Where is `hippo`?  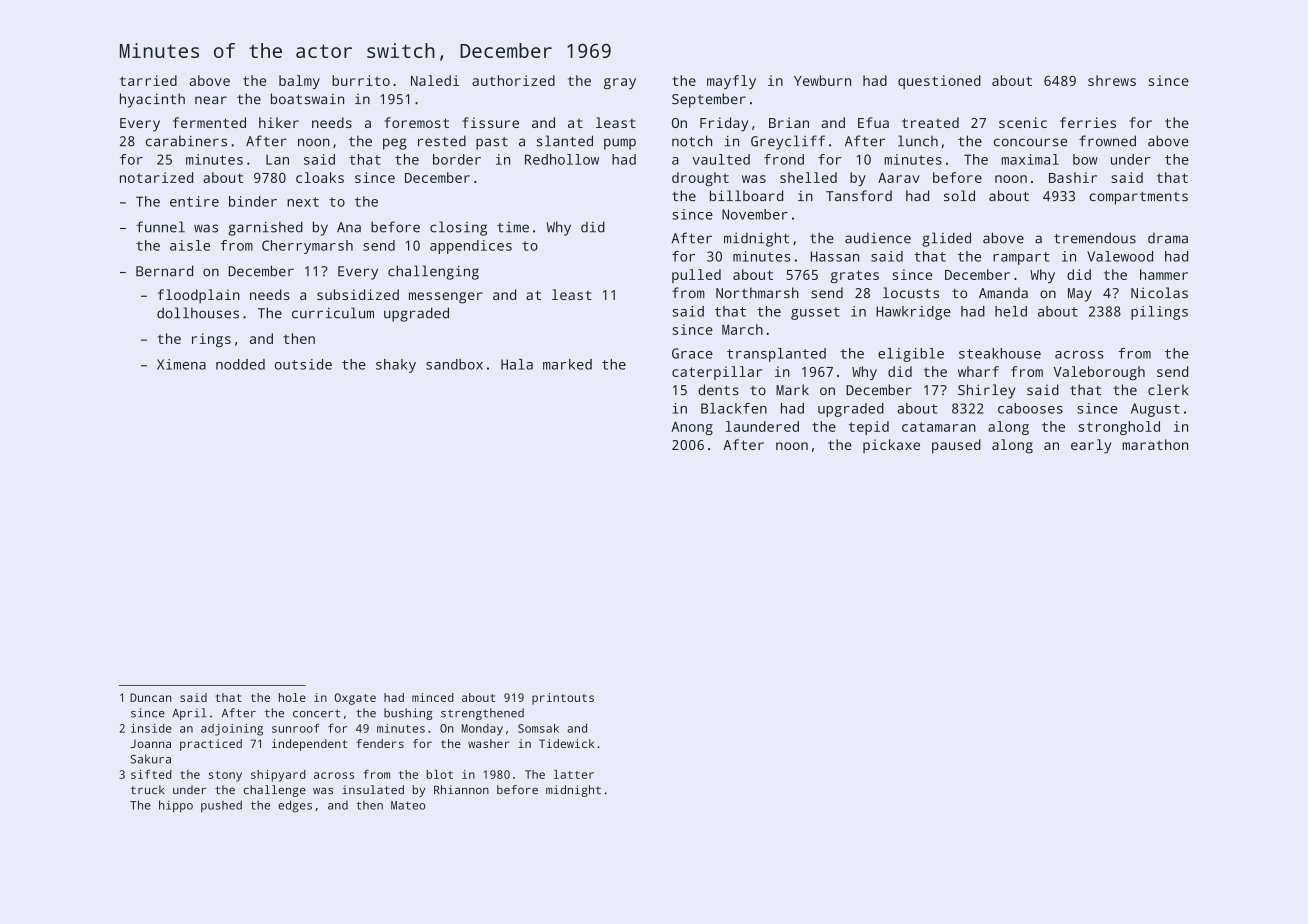 hippo is located at coordinates (176, 806).
